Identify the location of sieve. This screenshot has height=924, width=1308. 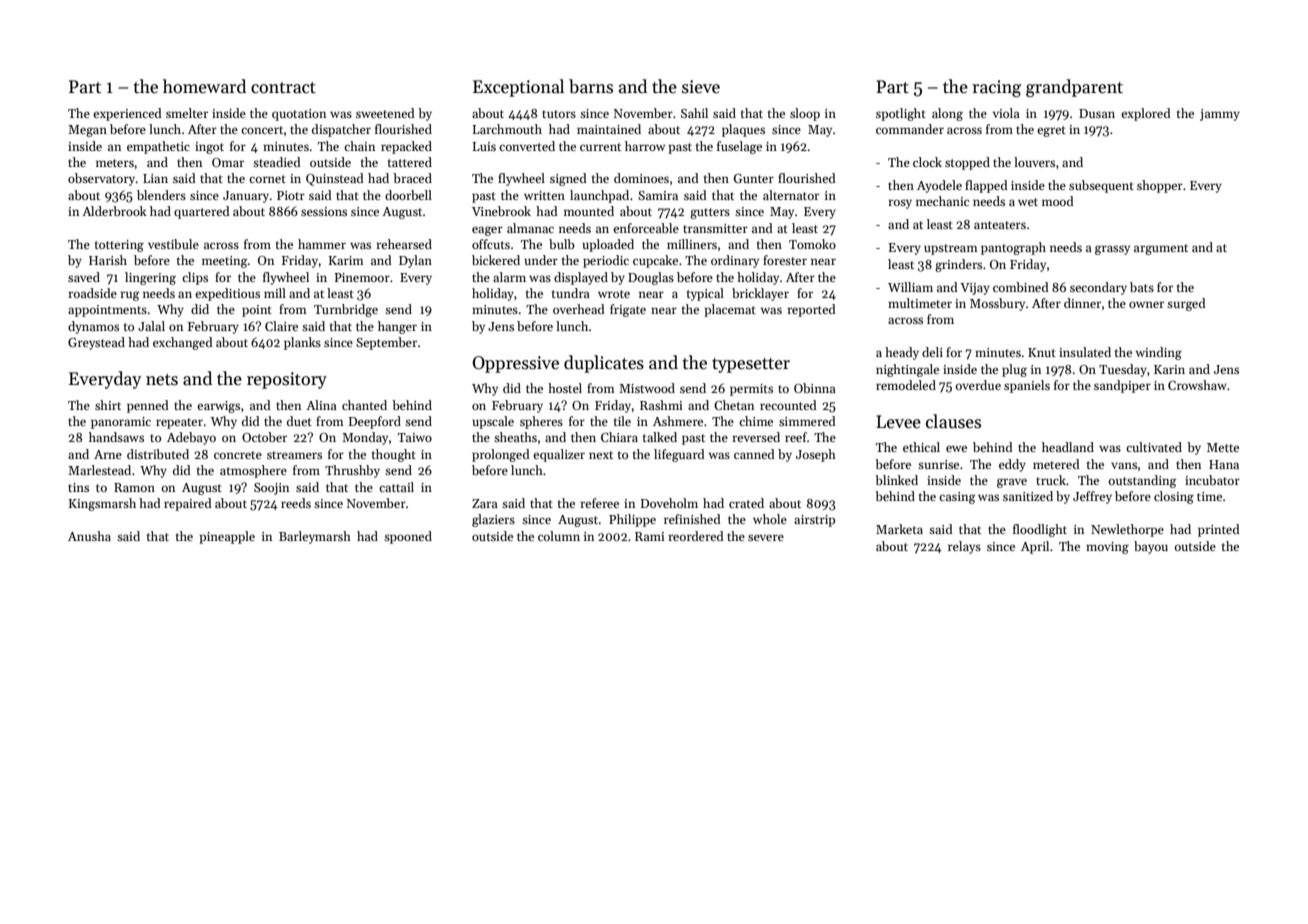
(701, 87).
